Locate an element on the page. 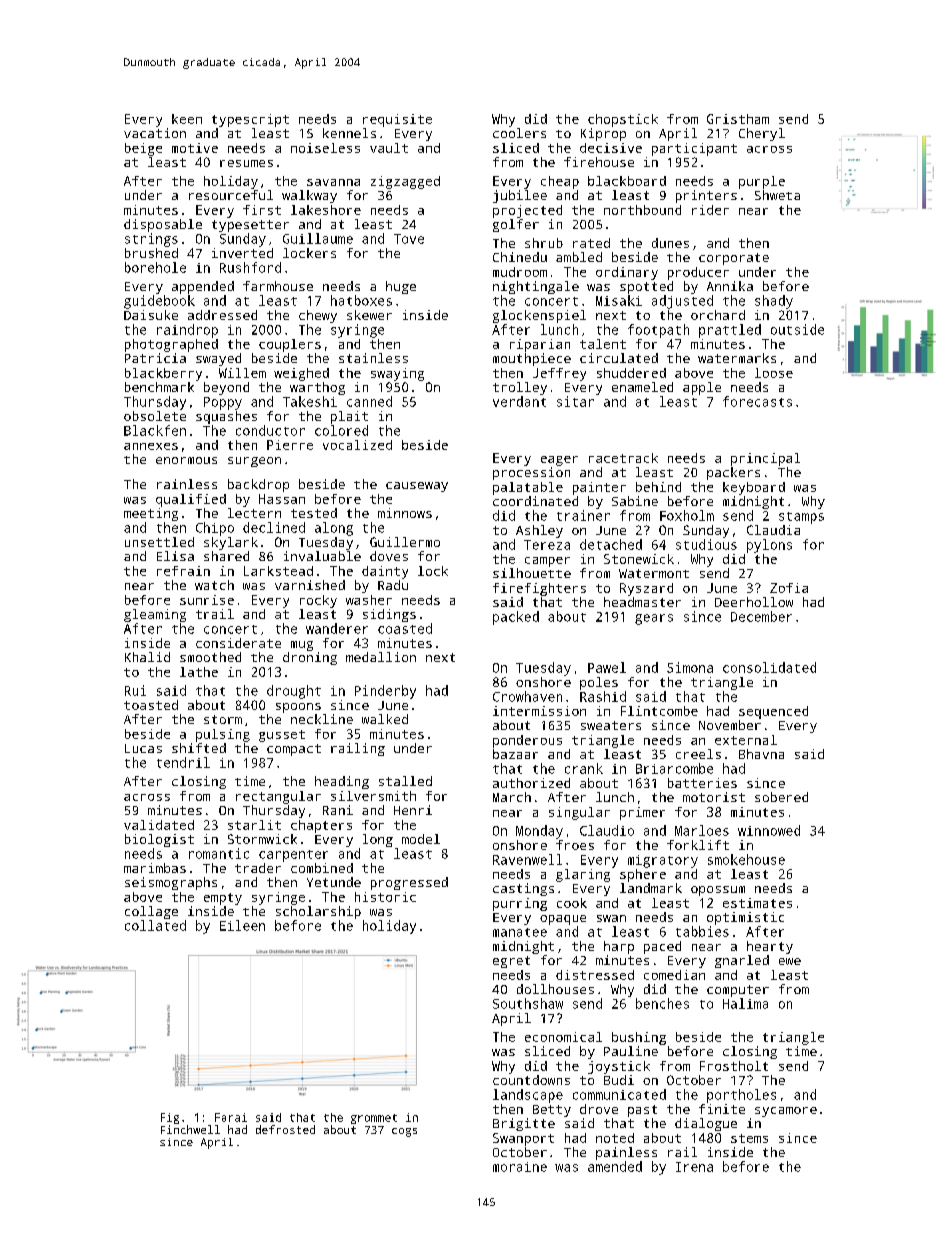 The height and width of the image is (1233, 952). Guillaume is located at coordinates (318, 238).
